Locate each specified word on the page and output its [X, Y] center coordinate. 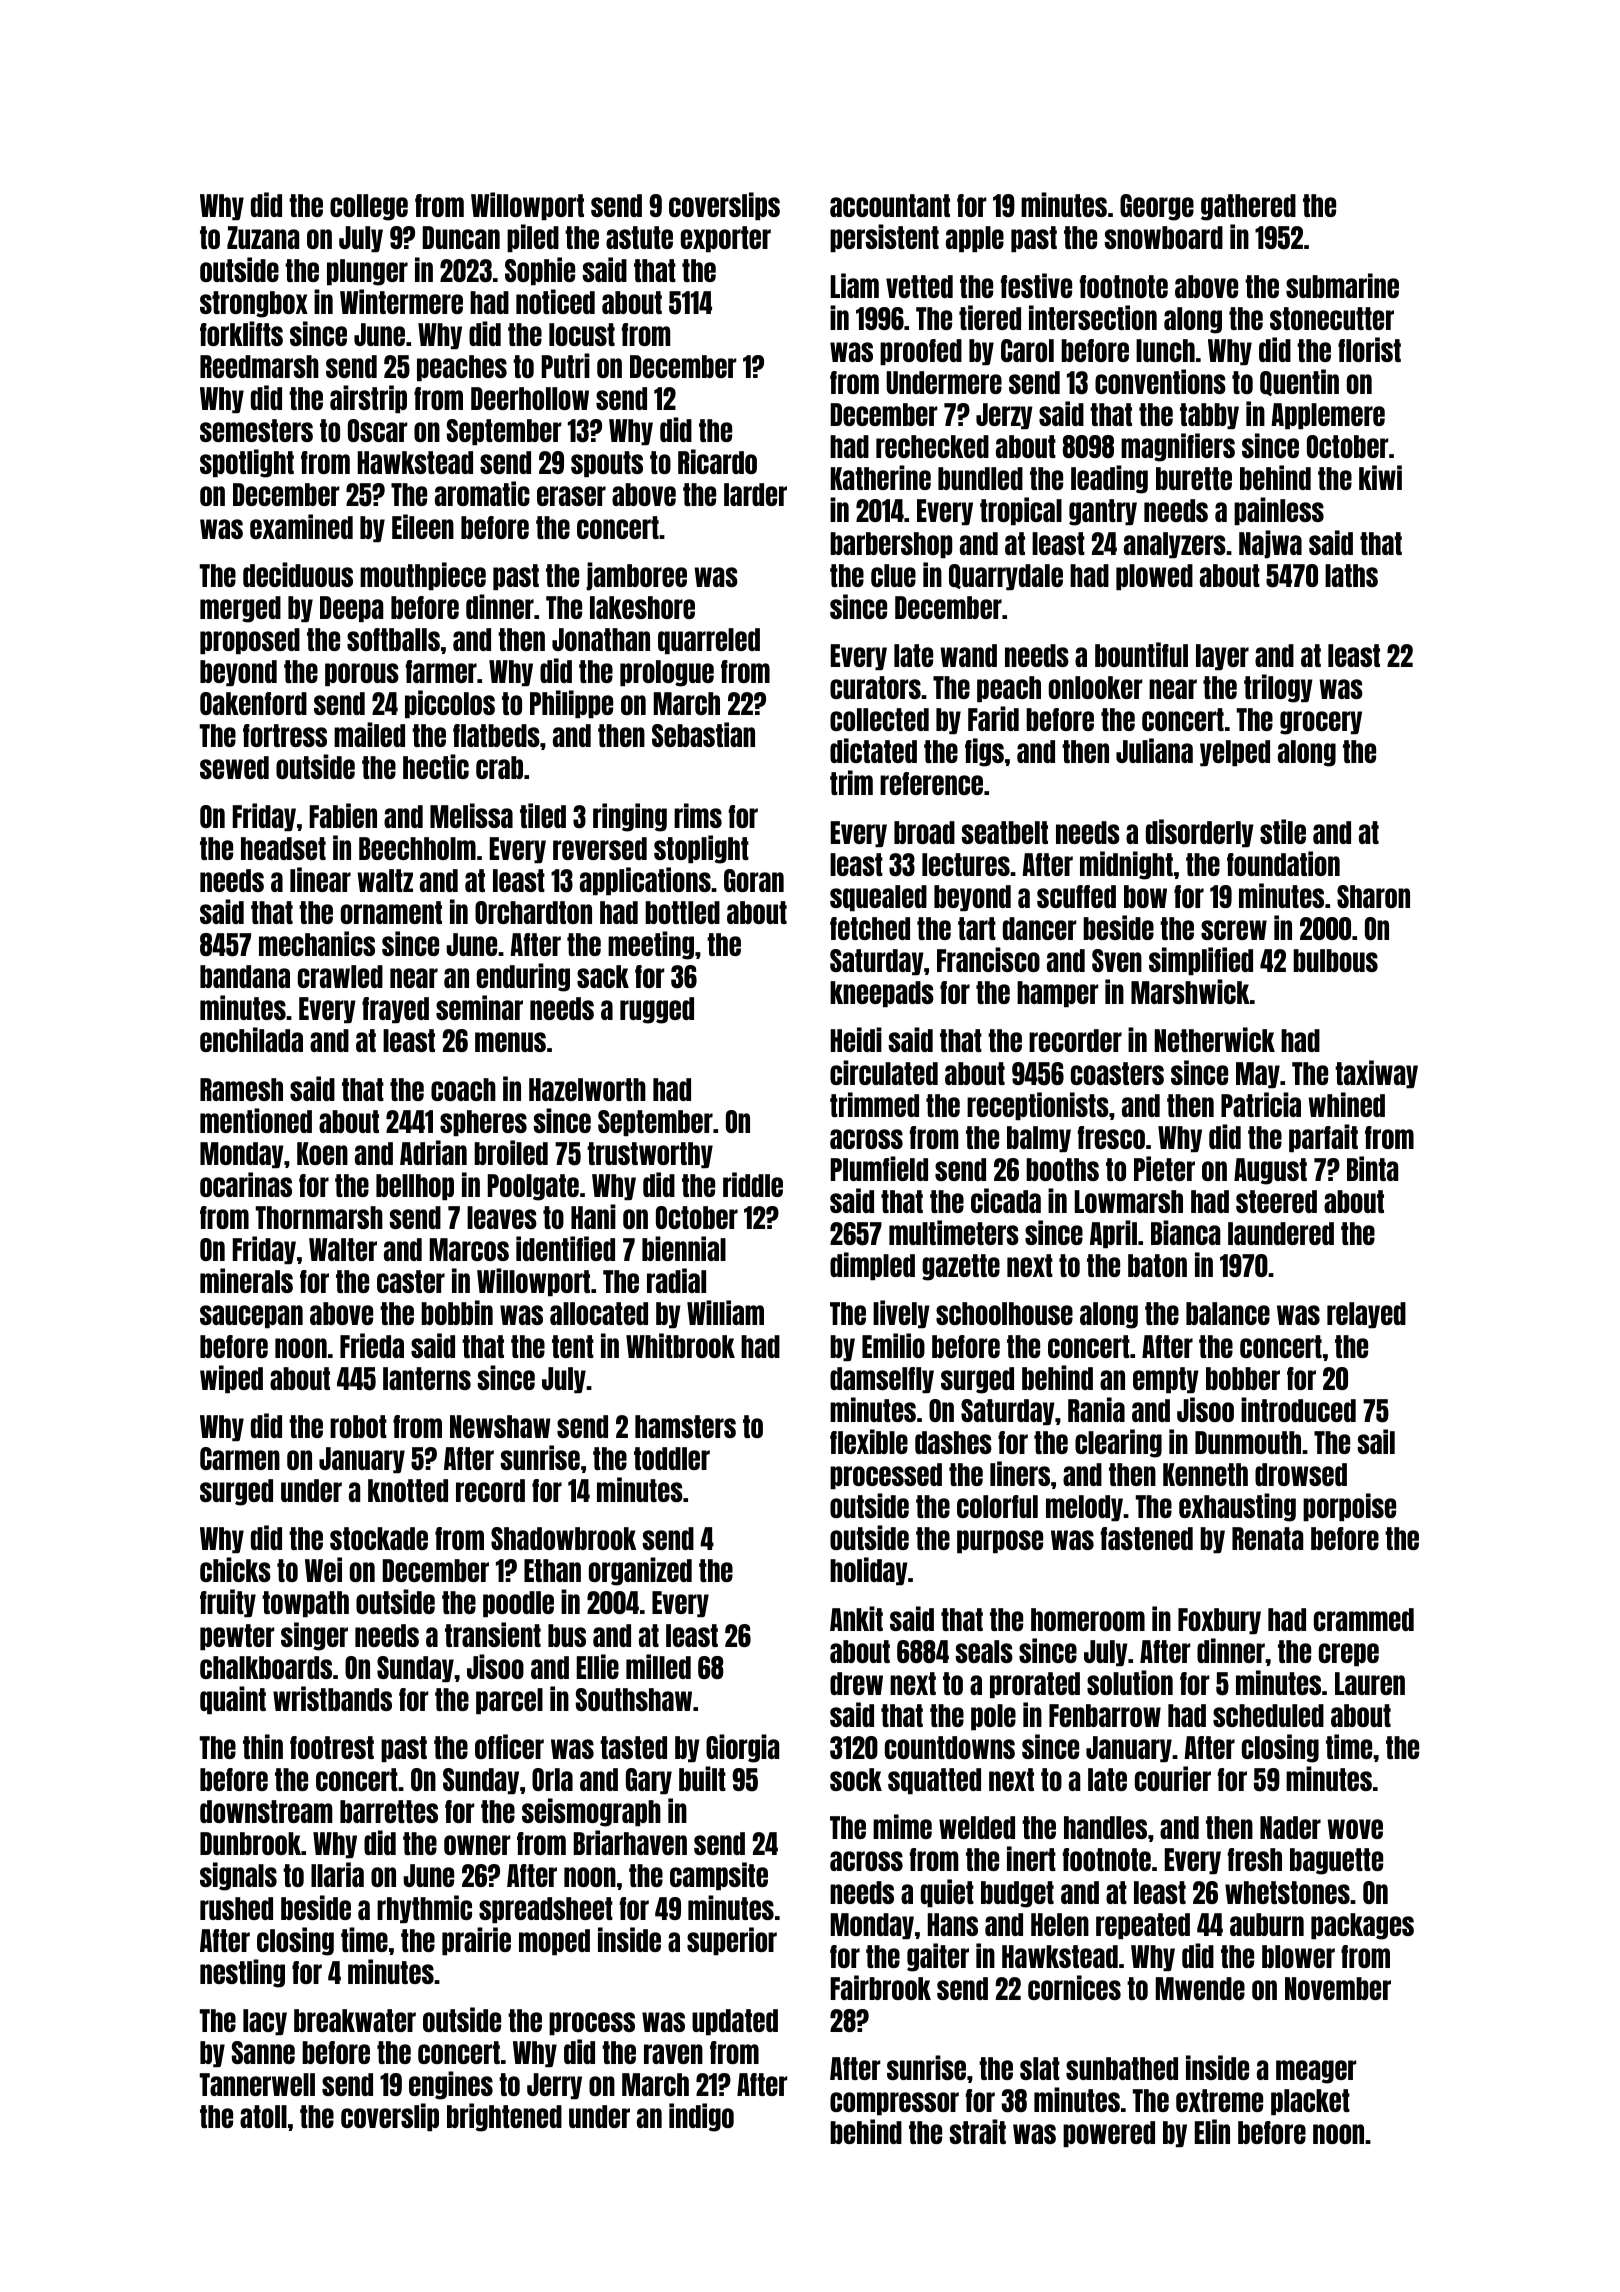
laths [1351, 575]
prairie [476, 1941]
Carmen [240, 1458]
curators [875, 687]
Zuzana [263, 237]
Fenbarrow [1105, 1715]
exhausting [1237, 1507]
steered [1276, 1201]
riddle [753, 1184]
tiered [990, 317]
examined [301, 526]
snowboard [1163, 237]
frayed [395, 1010]
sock [856, 1779]
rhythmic [424, 1909]
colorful [997, 1506]
